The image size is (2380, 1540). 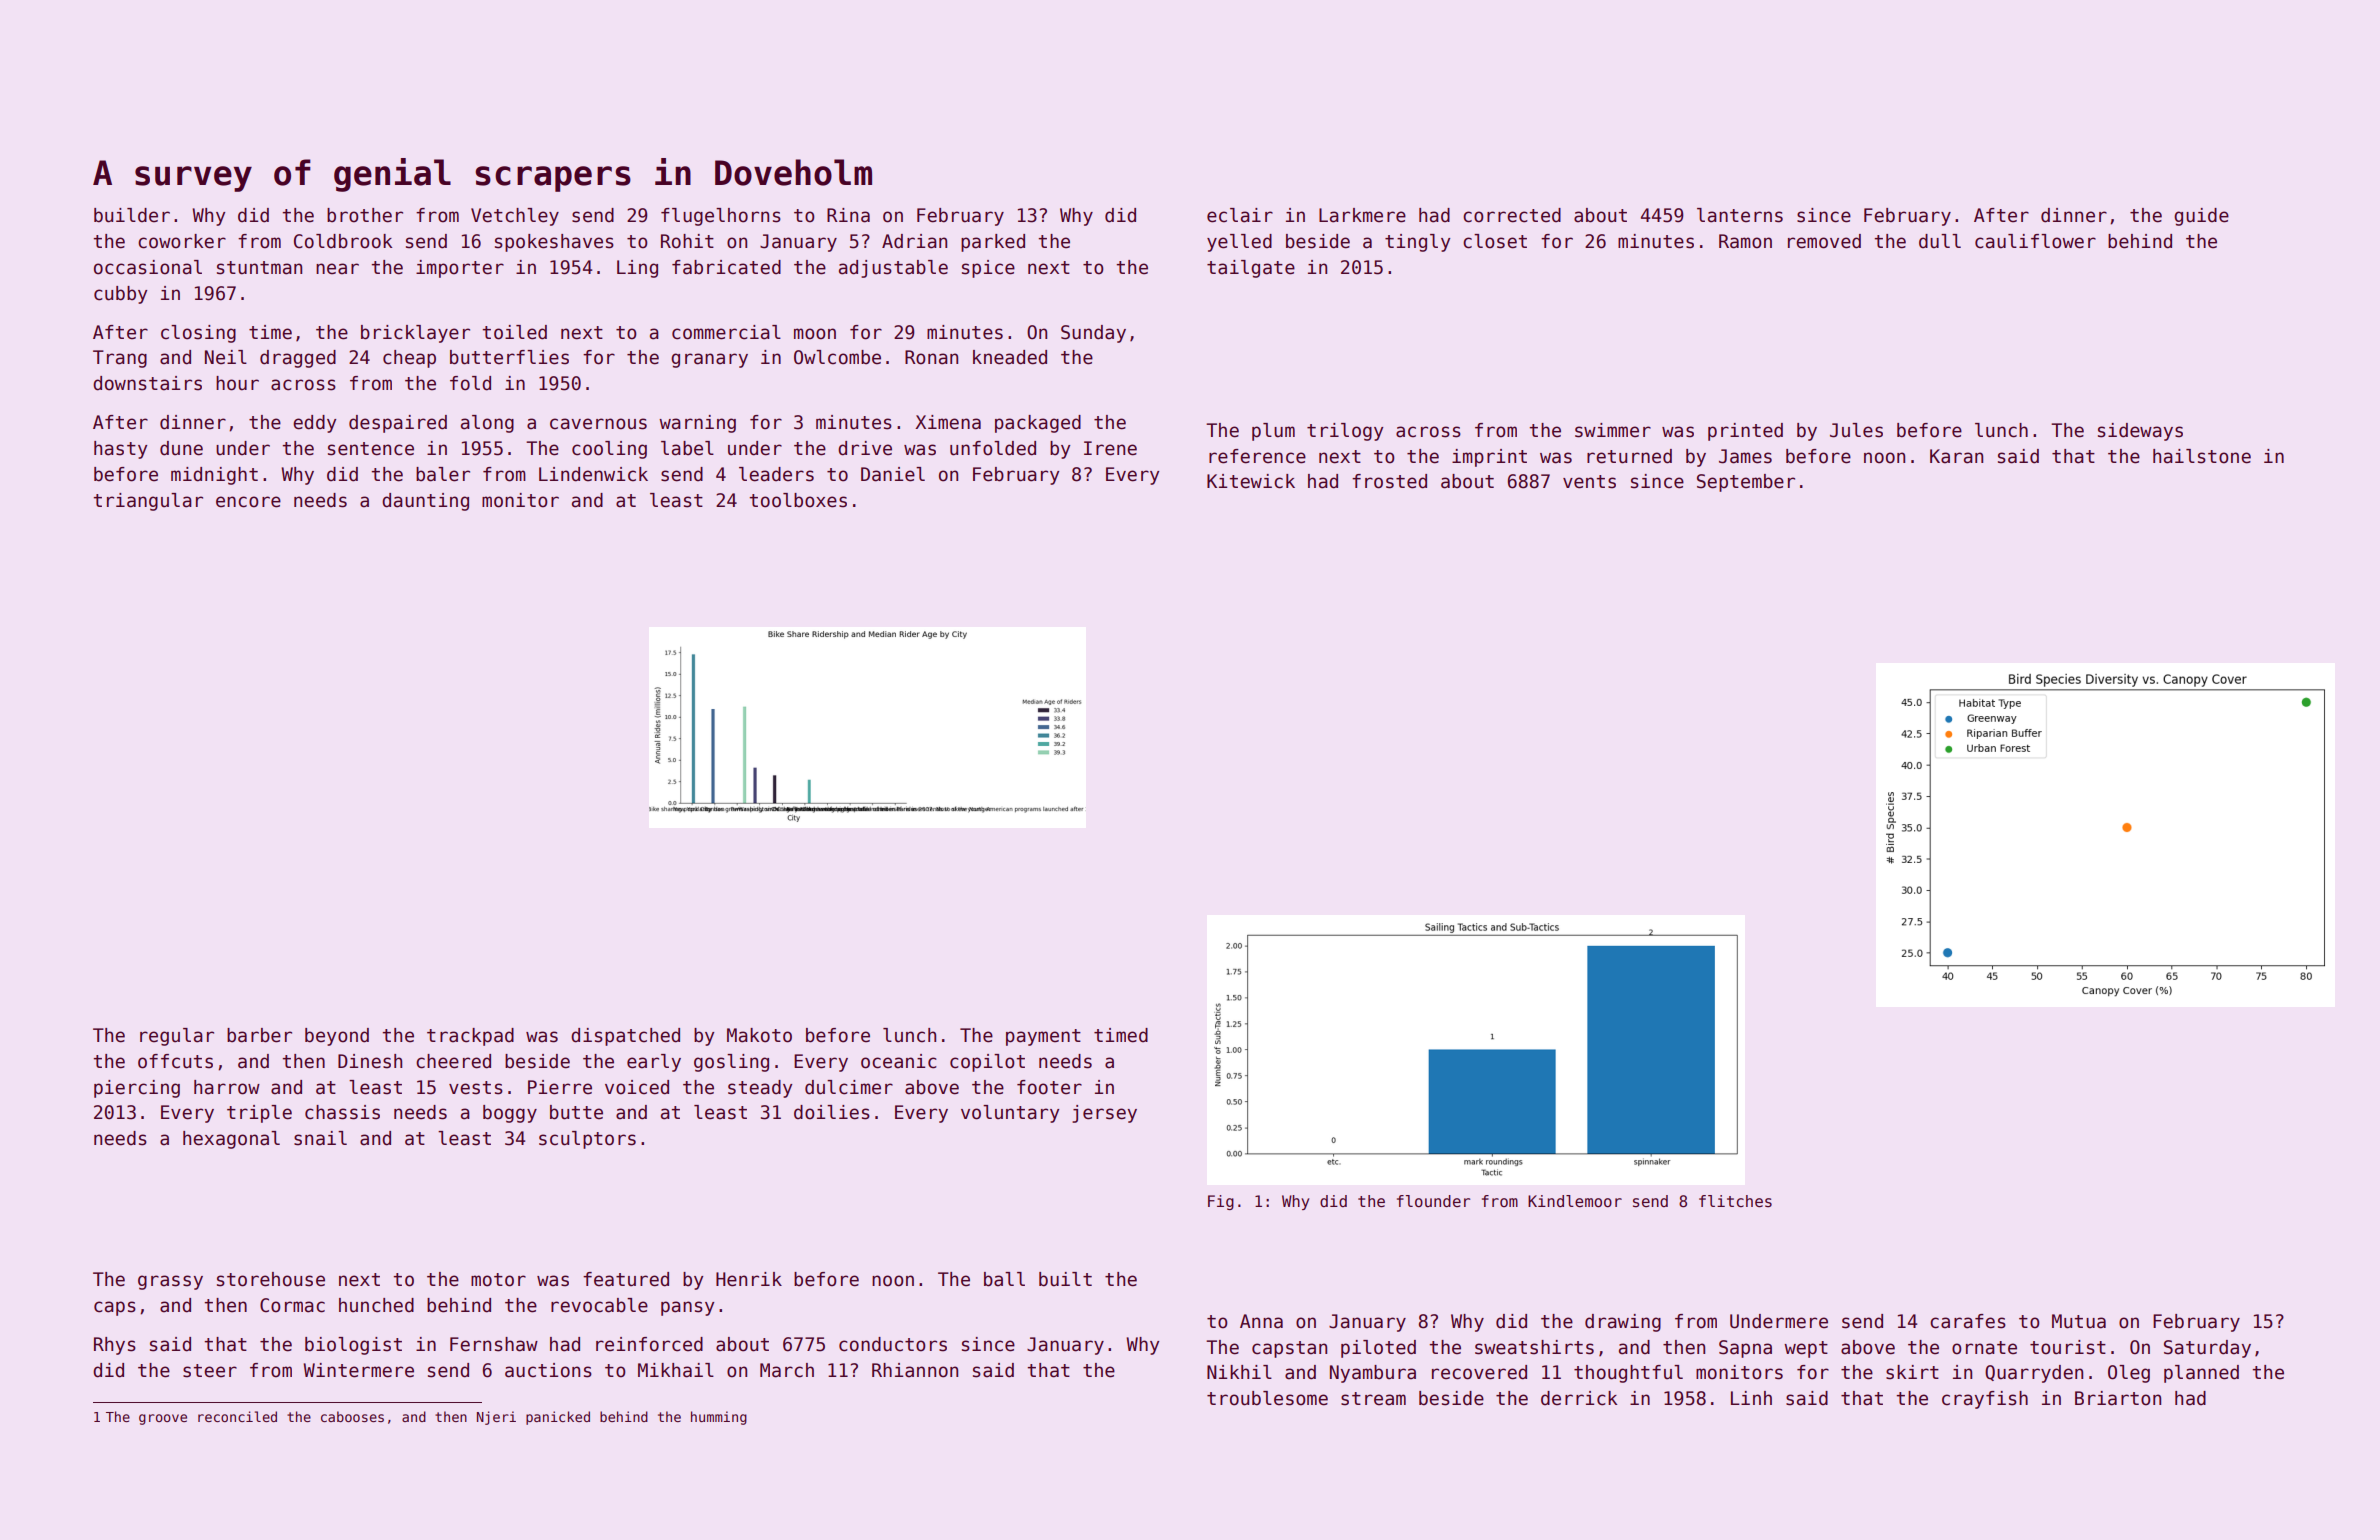 What do you see at coordinates (177, 1037) in the image?
I see `regular` at bounding box center [177, 1037].
